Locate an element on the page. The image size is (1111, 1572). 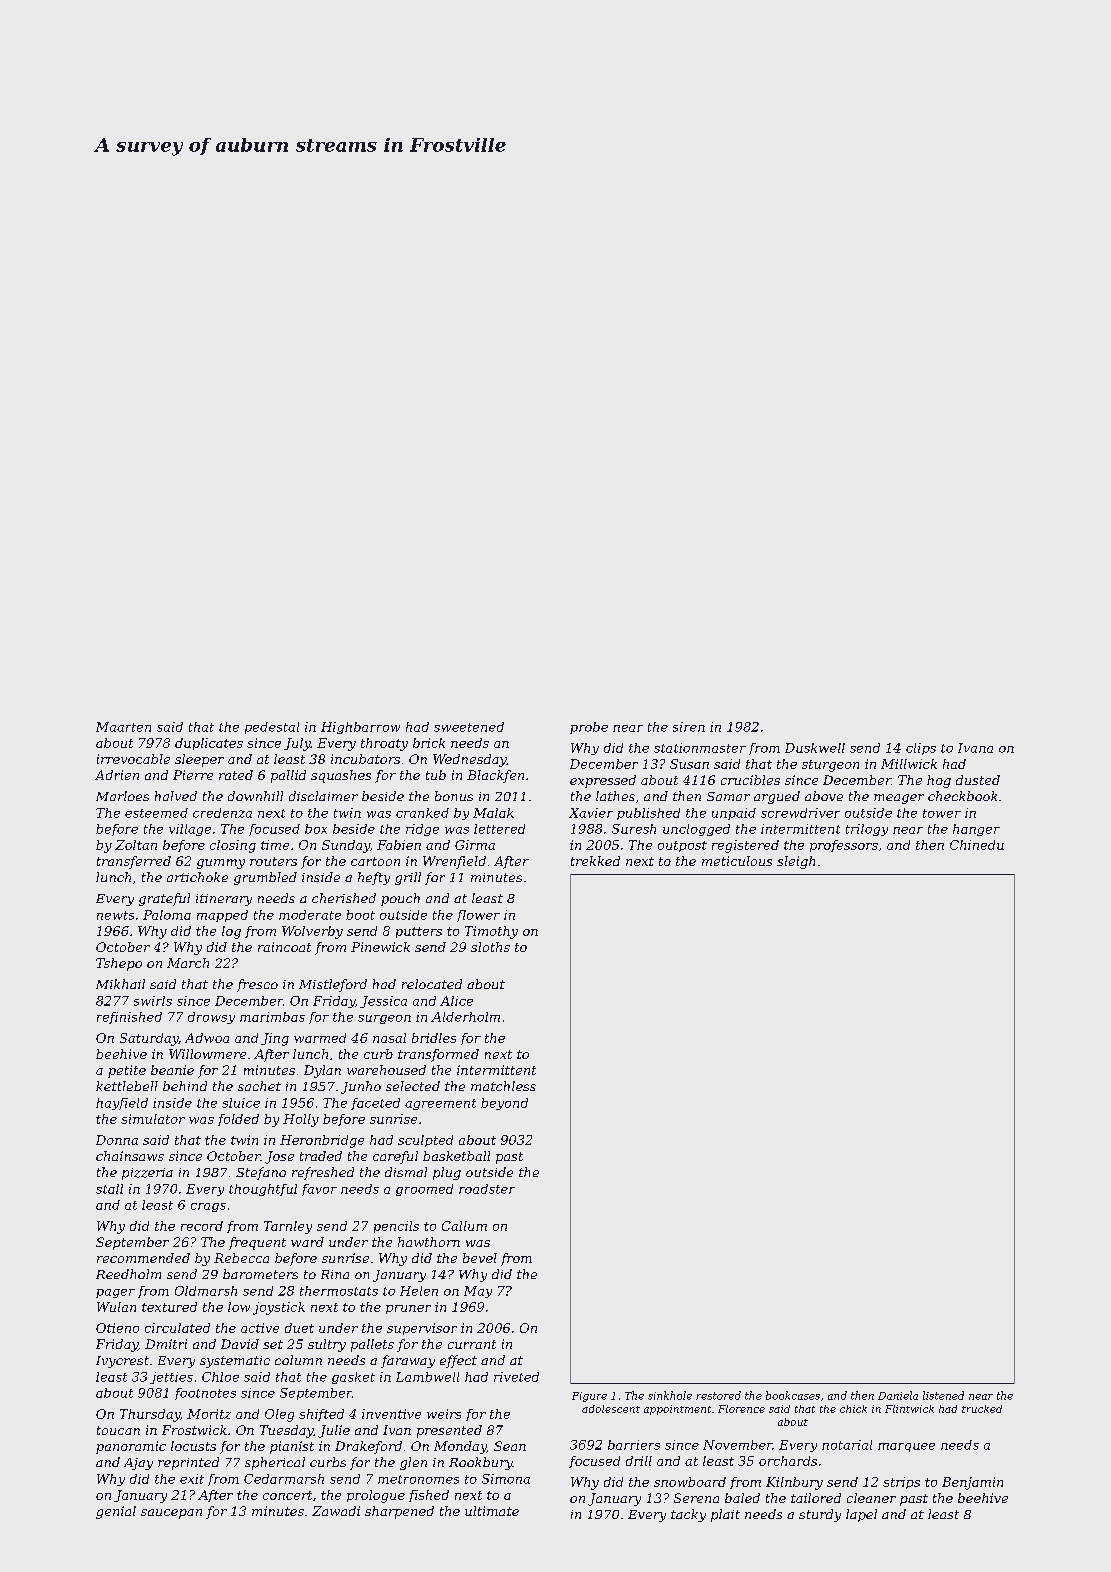
Maarten is located at coordinates (123, 727).
